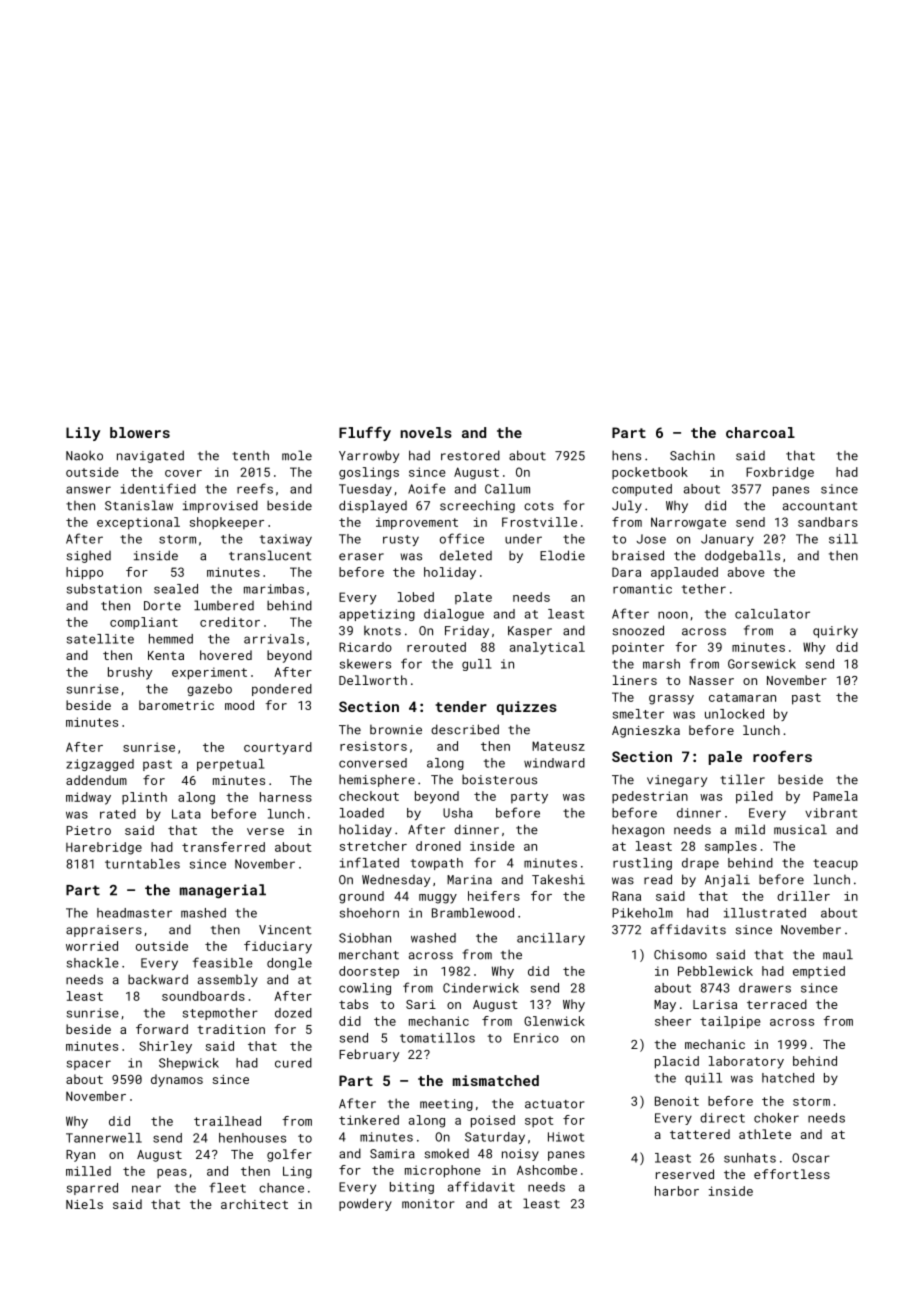 The image size is (924, 1308). What do you see at coordinates (772, 614) in the document?
I see `calculator` at bounding box center [772, 614].
